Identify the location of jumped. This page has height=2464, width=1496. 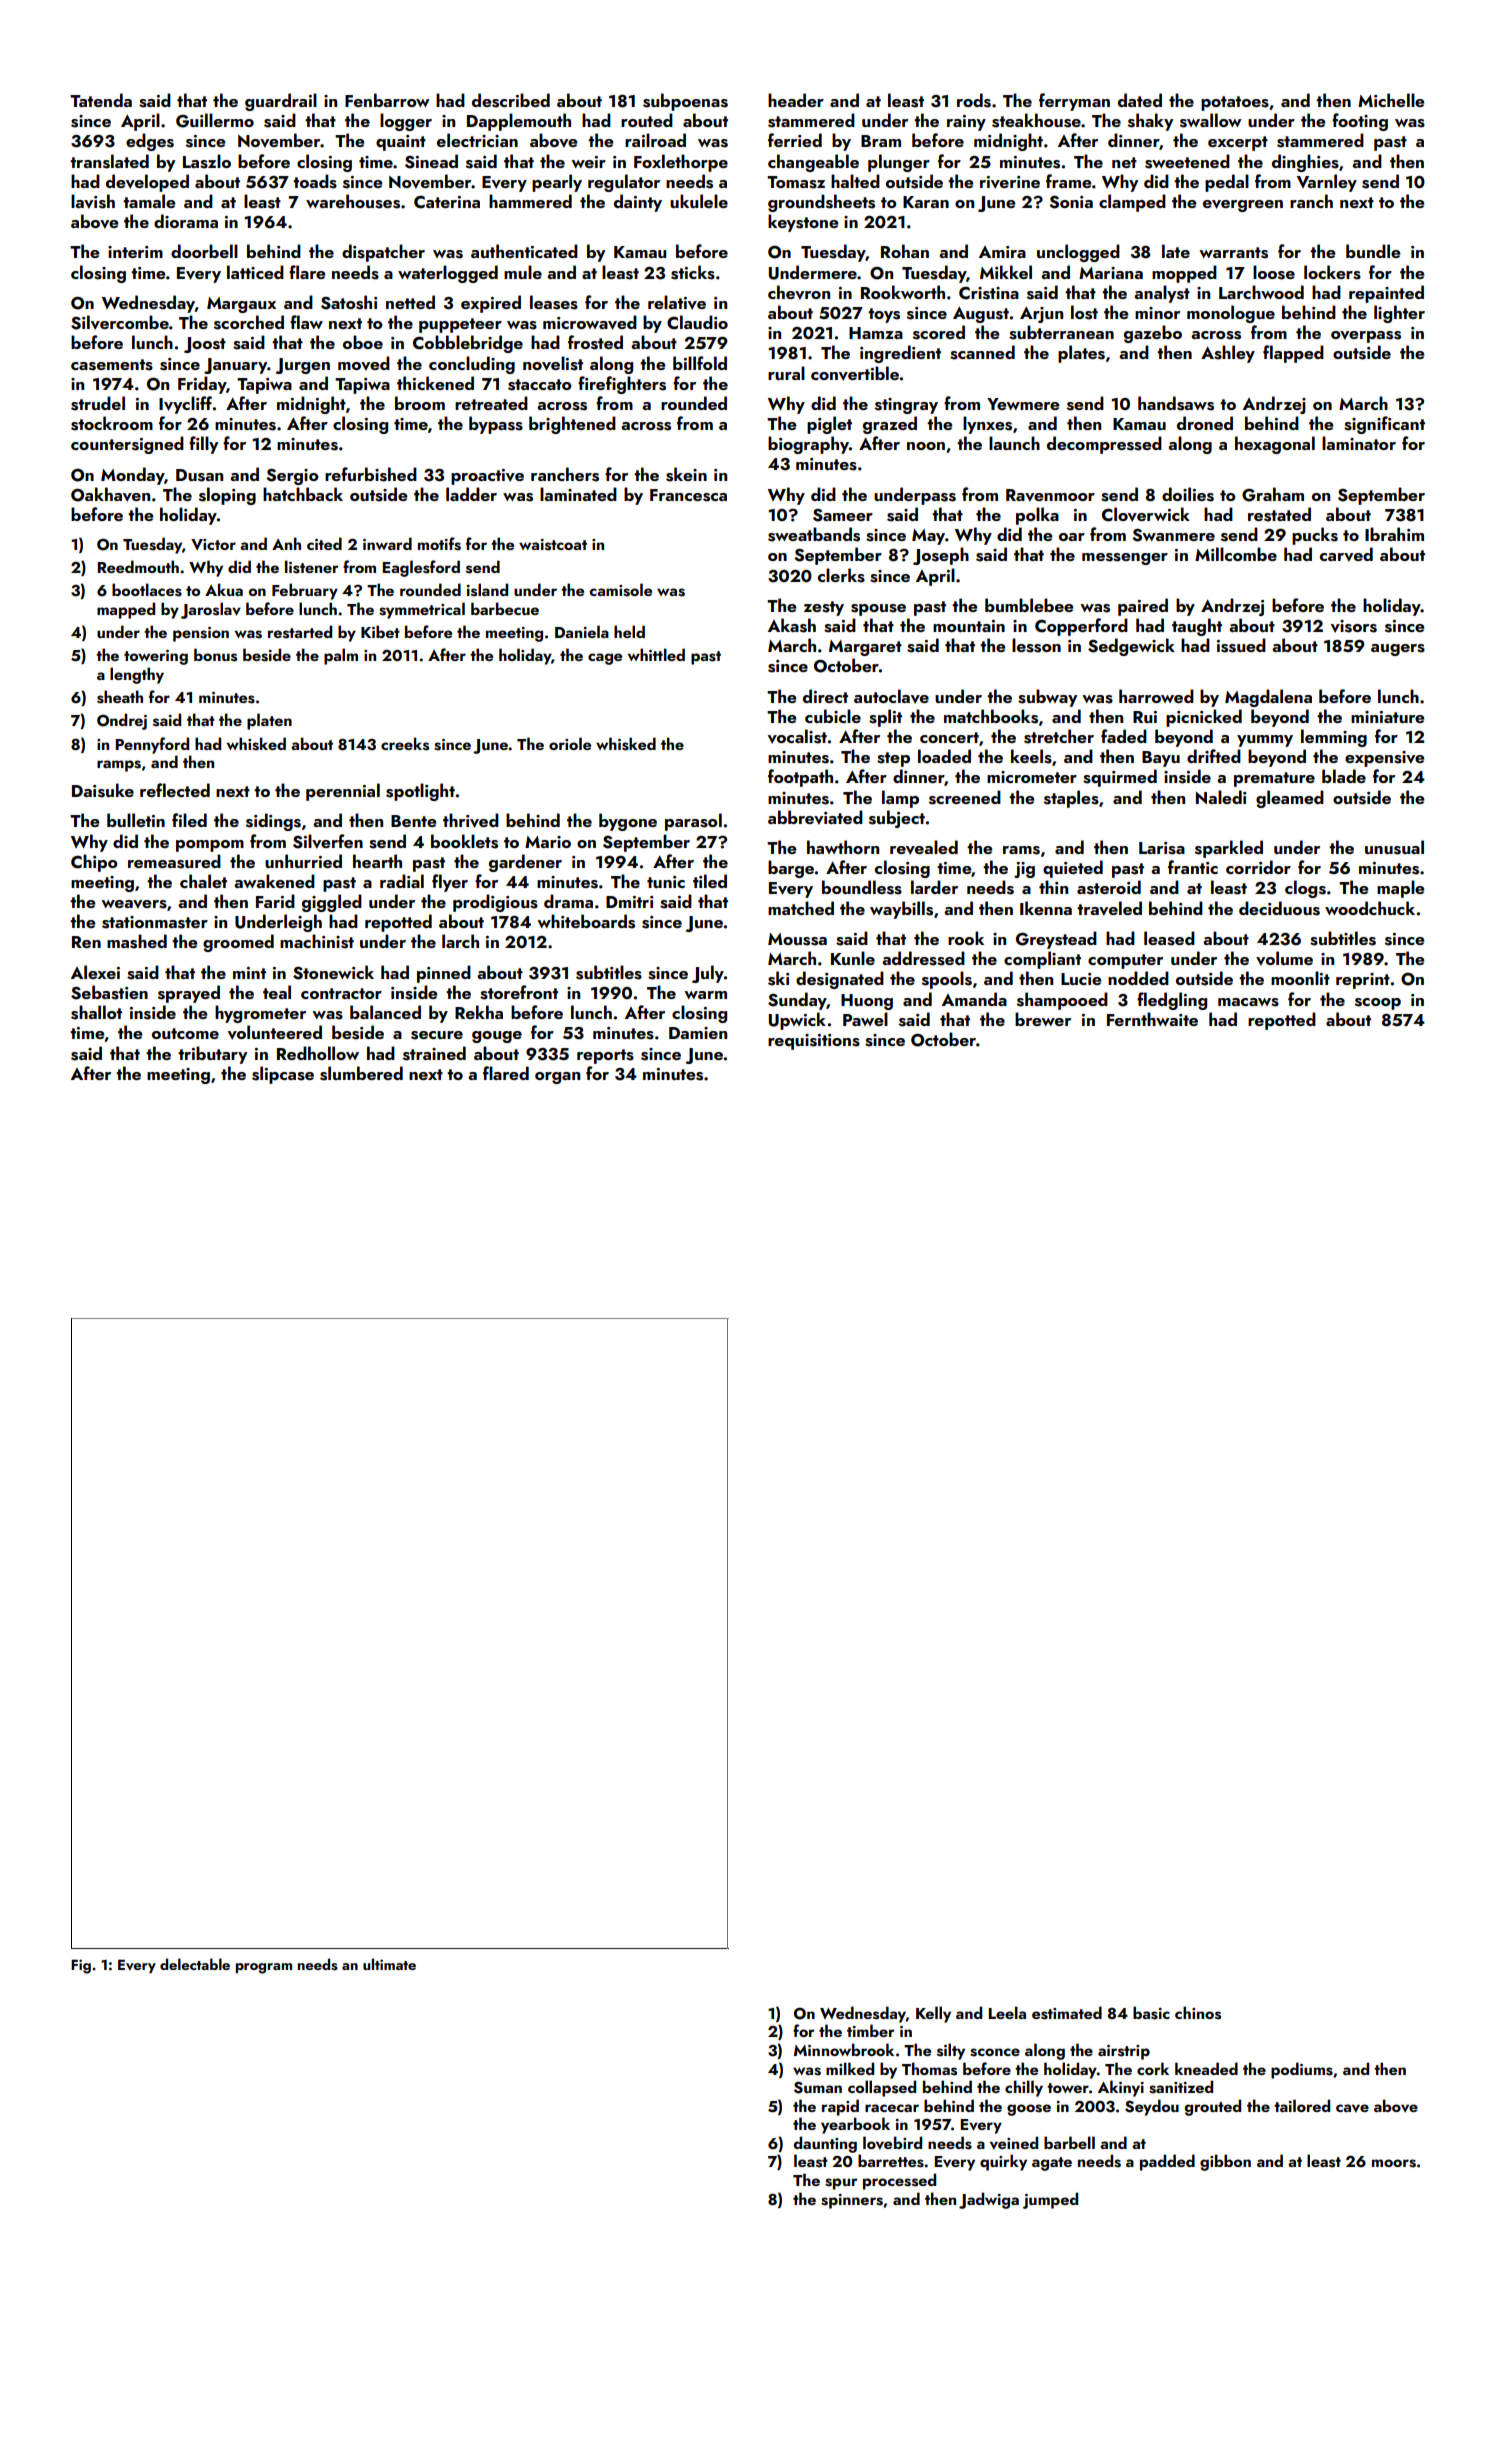
(1050, 2200).
